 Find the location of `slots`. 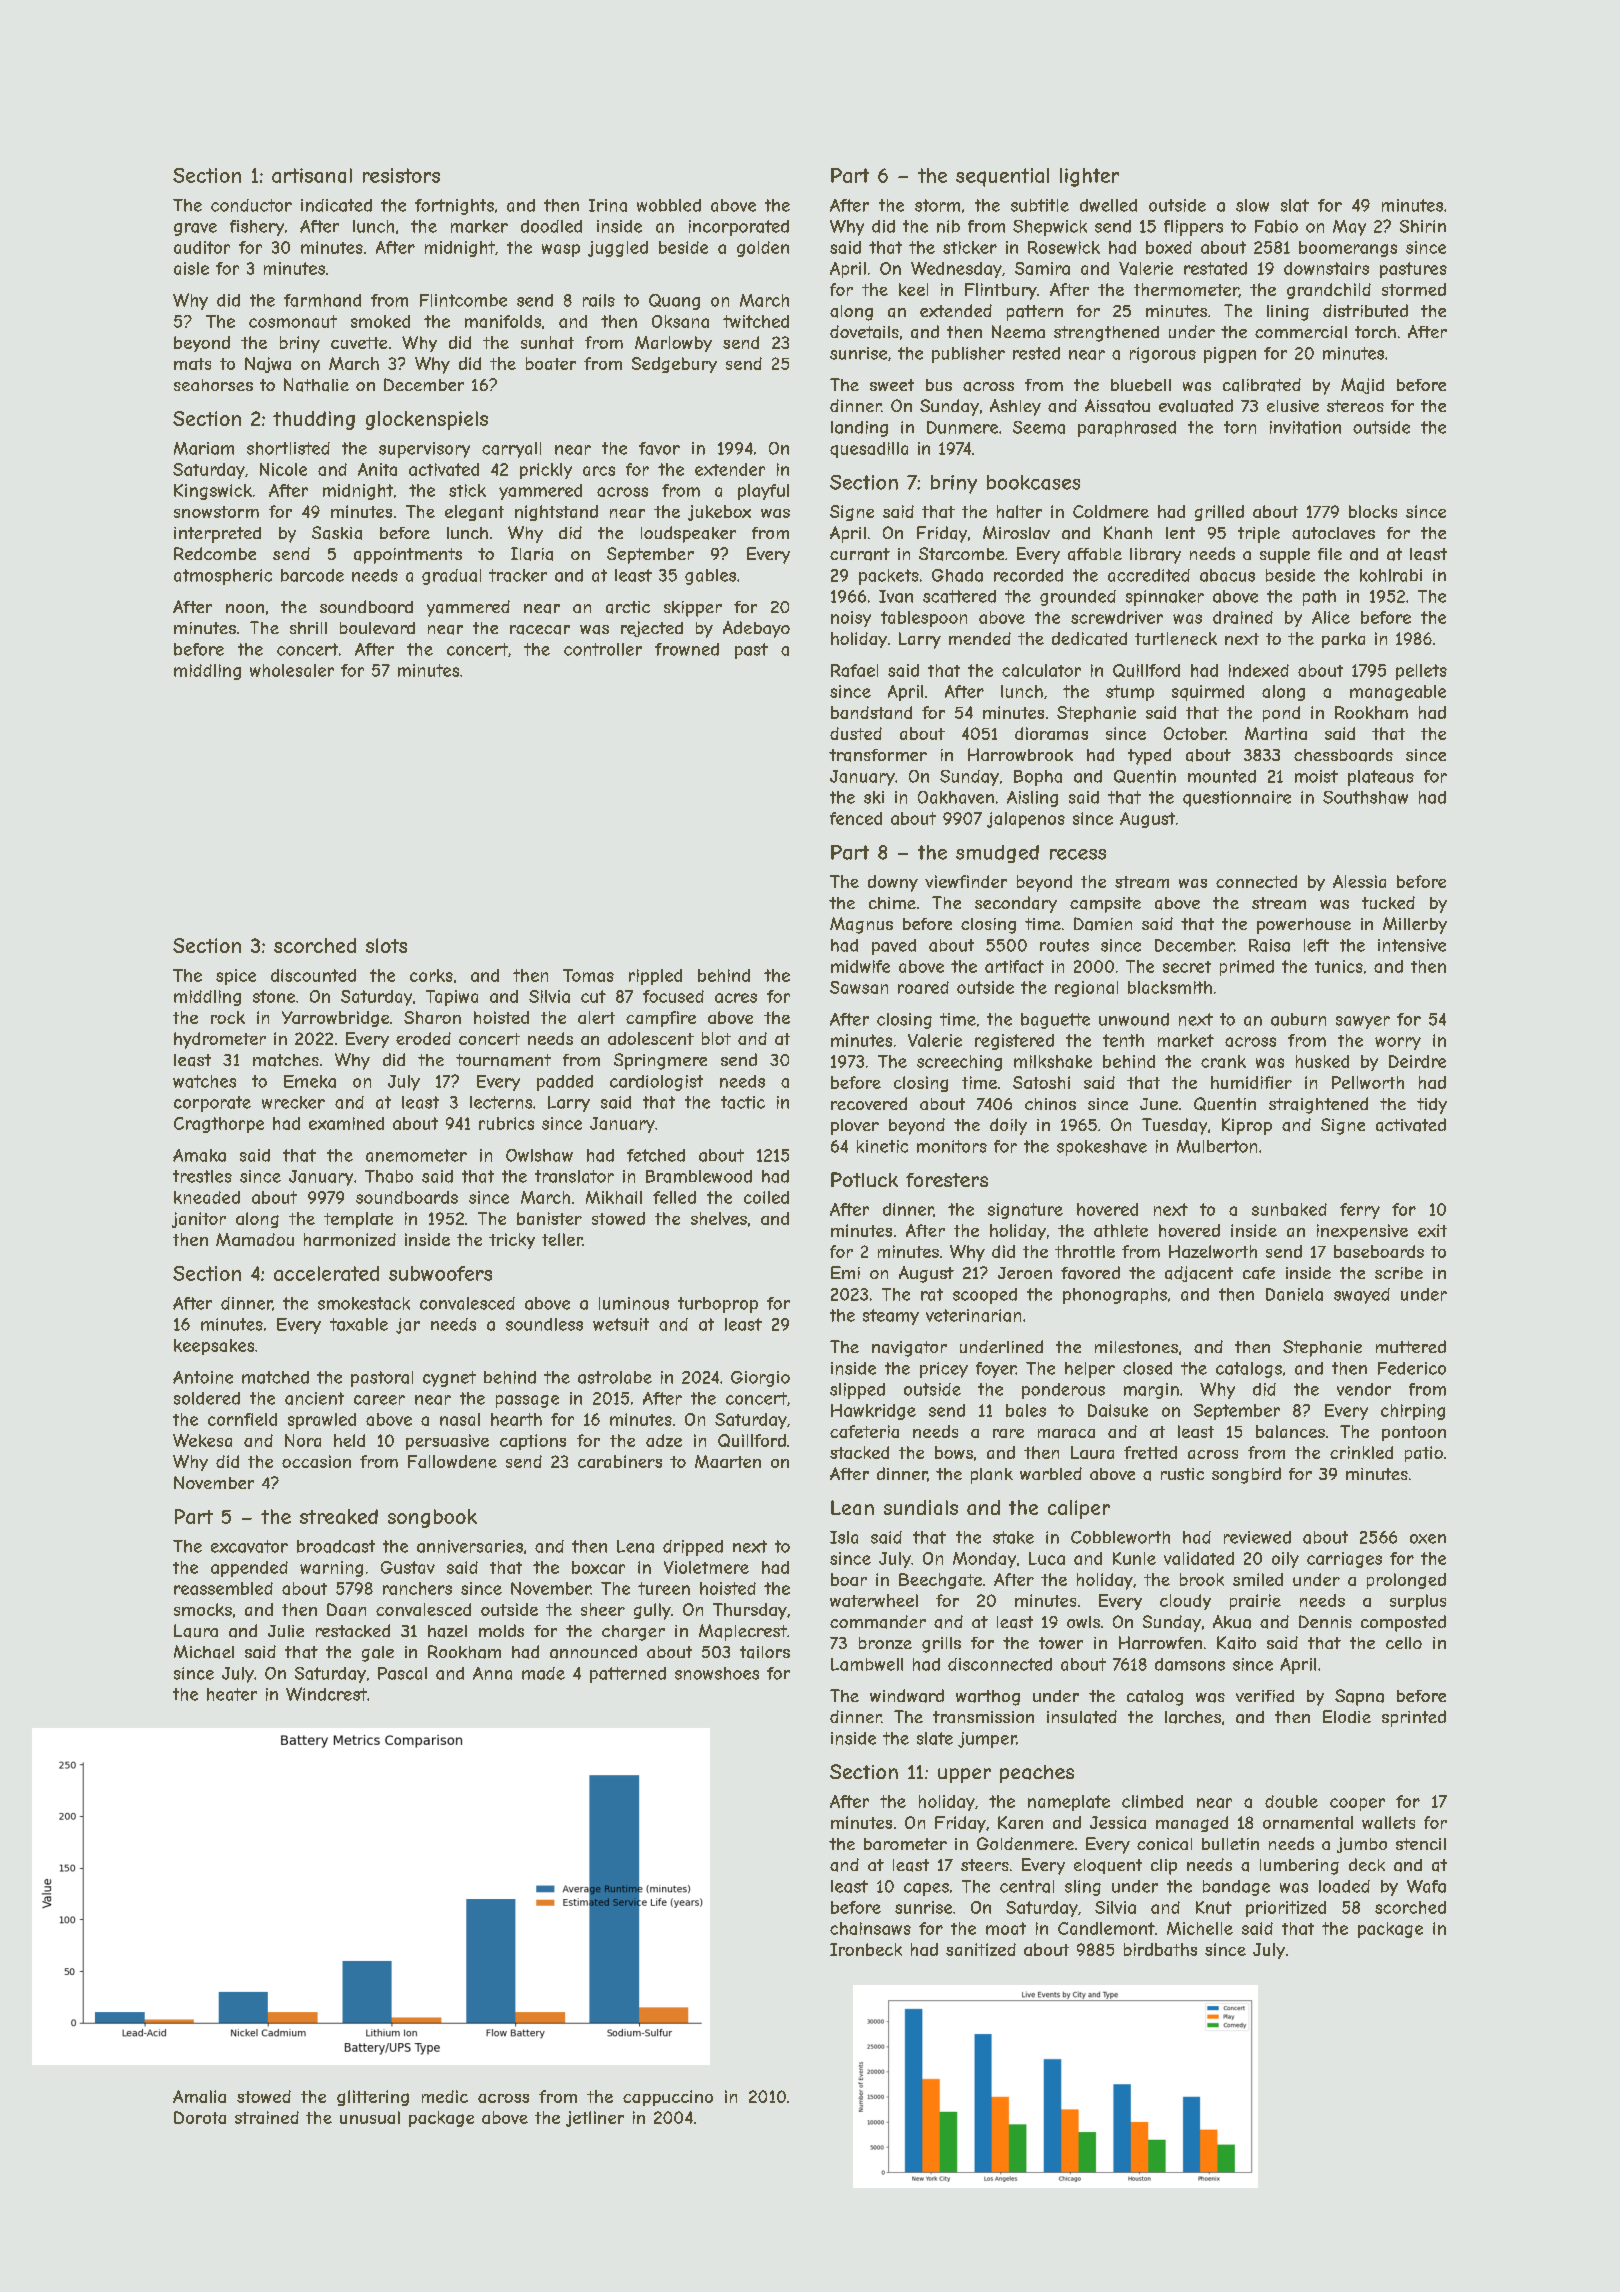

slots is located at coordinates (386, 945).
